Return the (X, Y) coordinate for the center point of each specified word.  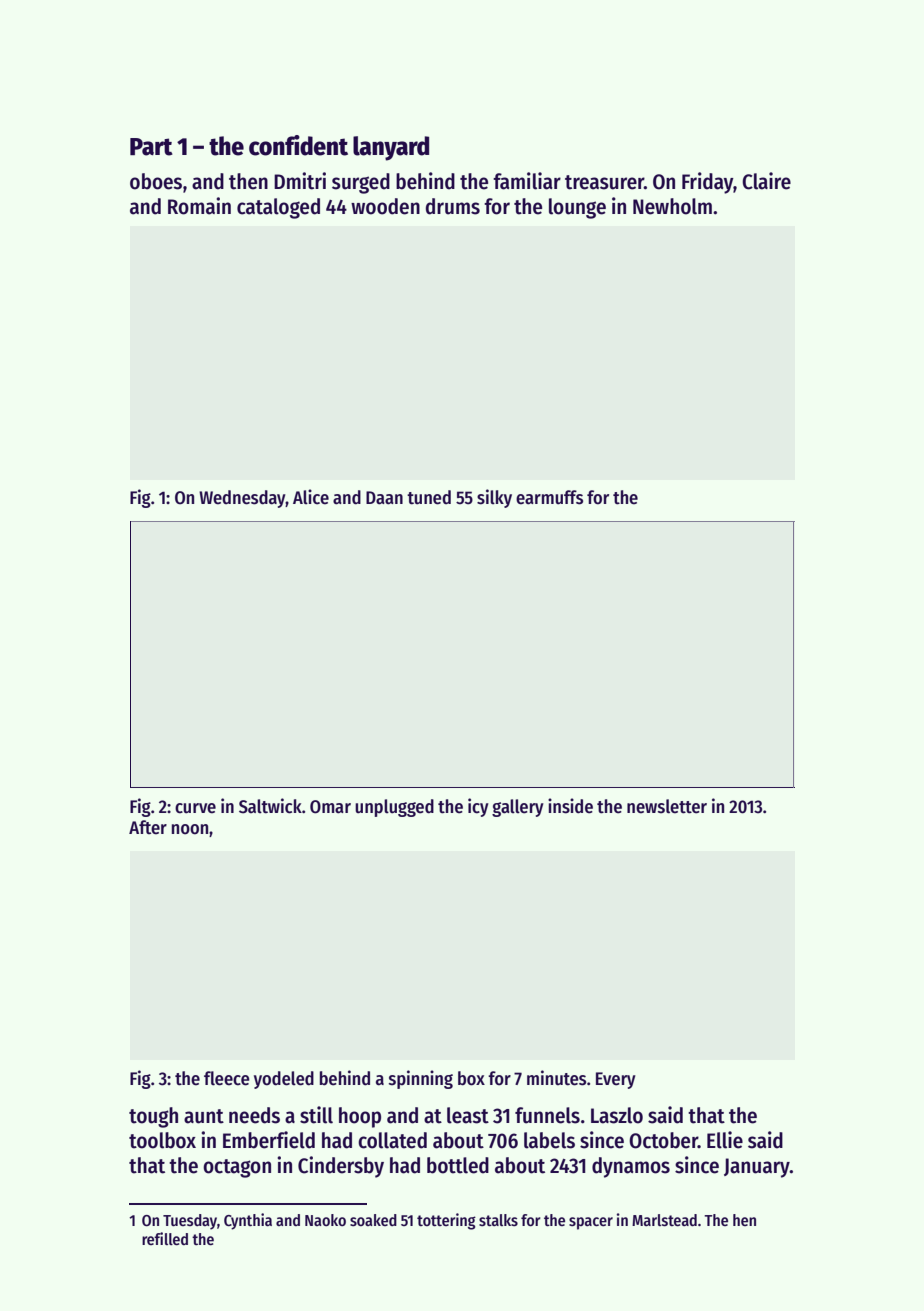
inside (570, 806)
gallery (518, 808)
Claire (766, 181)
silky (494, 498)
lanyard (391, 148)
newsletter (667, 806)
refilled (165, 1239)
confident (298, 145)
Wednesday (242, 499)
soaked (373, 1220)
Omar (330, 807)
